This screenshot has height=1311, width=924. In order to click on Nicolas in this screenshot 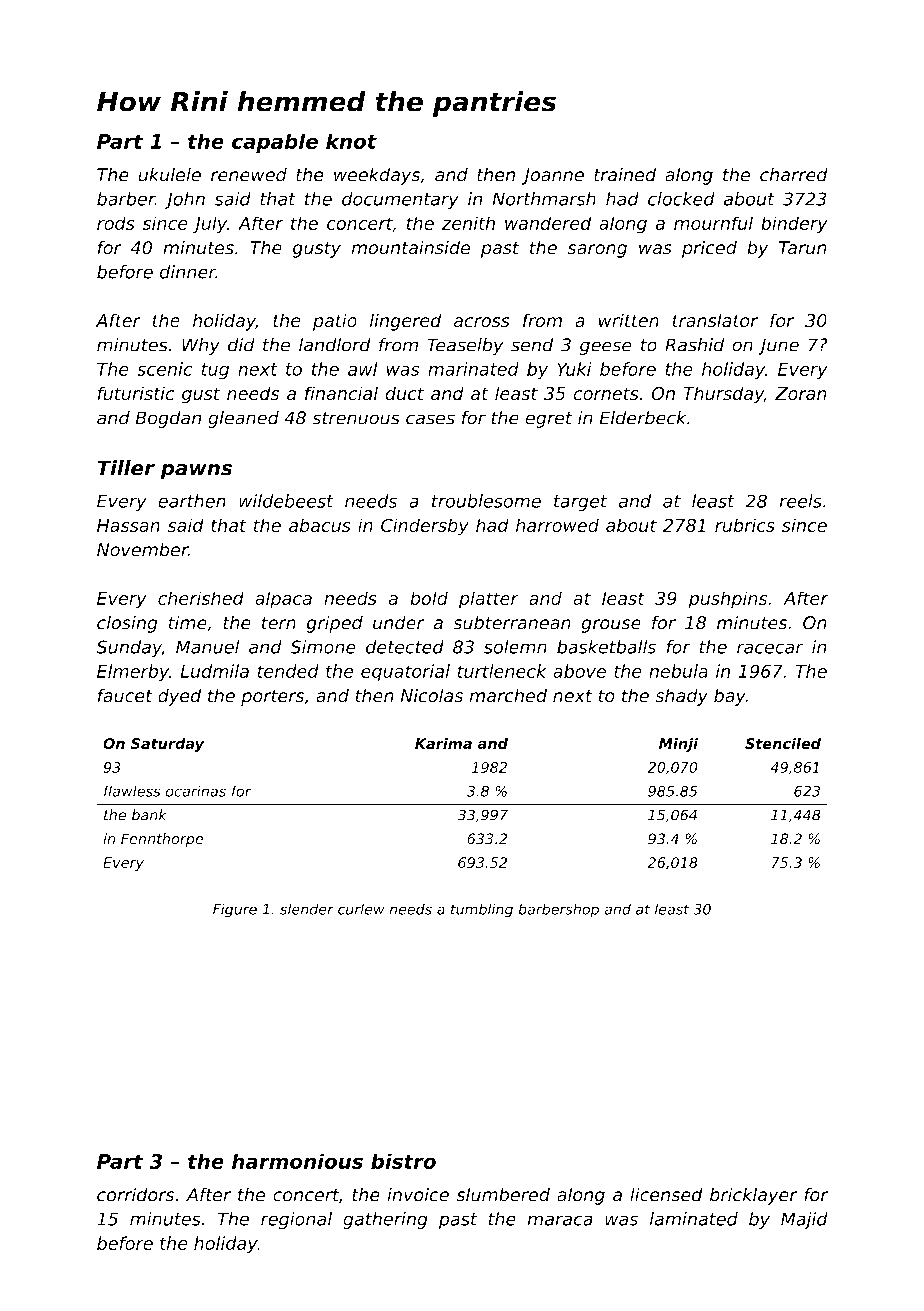, I will do `click(431, 695)`.
